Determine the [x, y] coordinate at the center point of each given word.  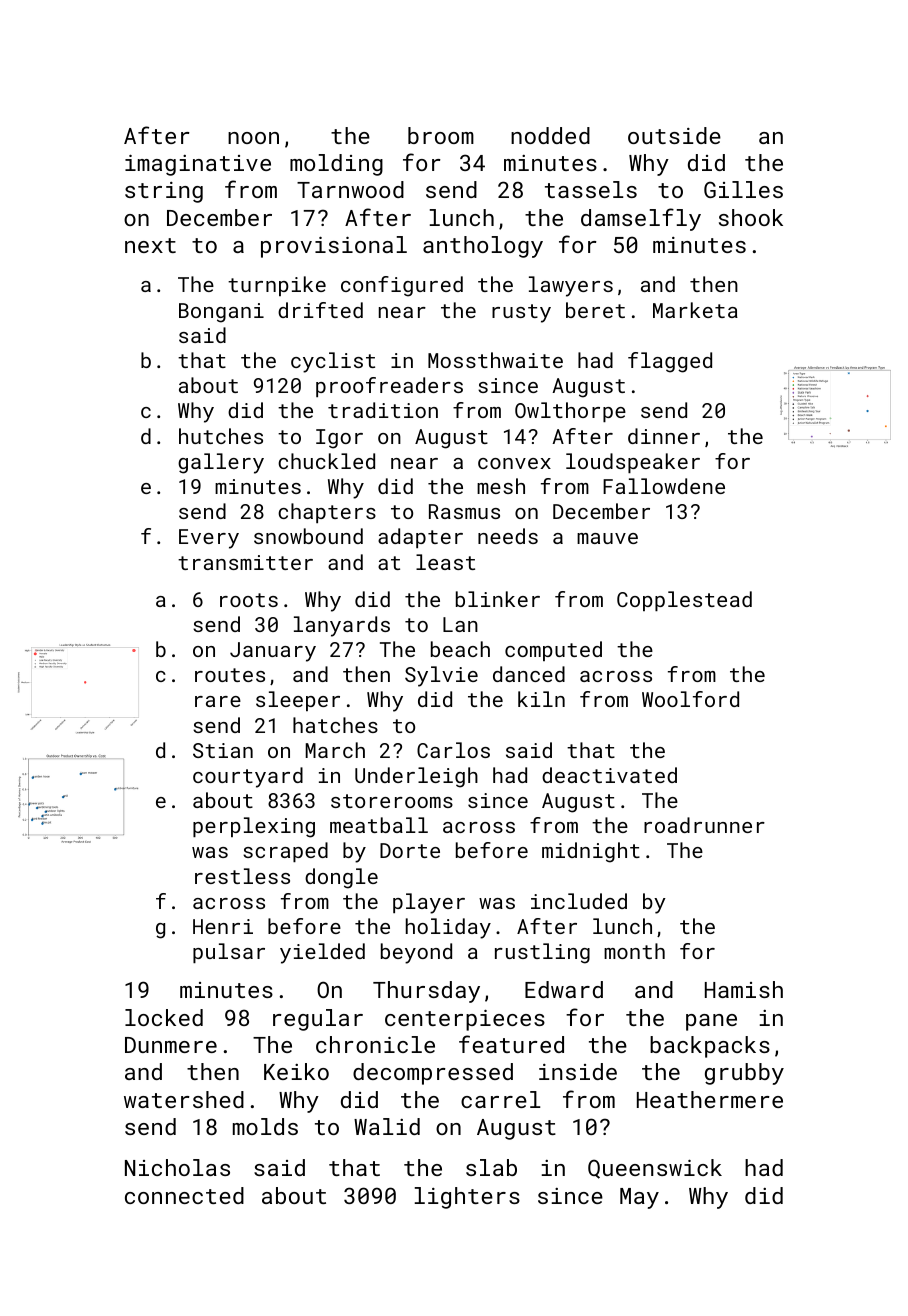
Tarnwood [350, 189]
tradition [383, 410]
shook [751, 217]
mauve [607, 538]
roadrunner [704, 825]
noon [253, 138]
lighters [467, 1198]
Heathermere [710, 1099]
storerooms [392, 801]
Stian [223, 750]
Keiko [296, 1071]
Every [209, 539]
